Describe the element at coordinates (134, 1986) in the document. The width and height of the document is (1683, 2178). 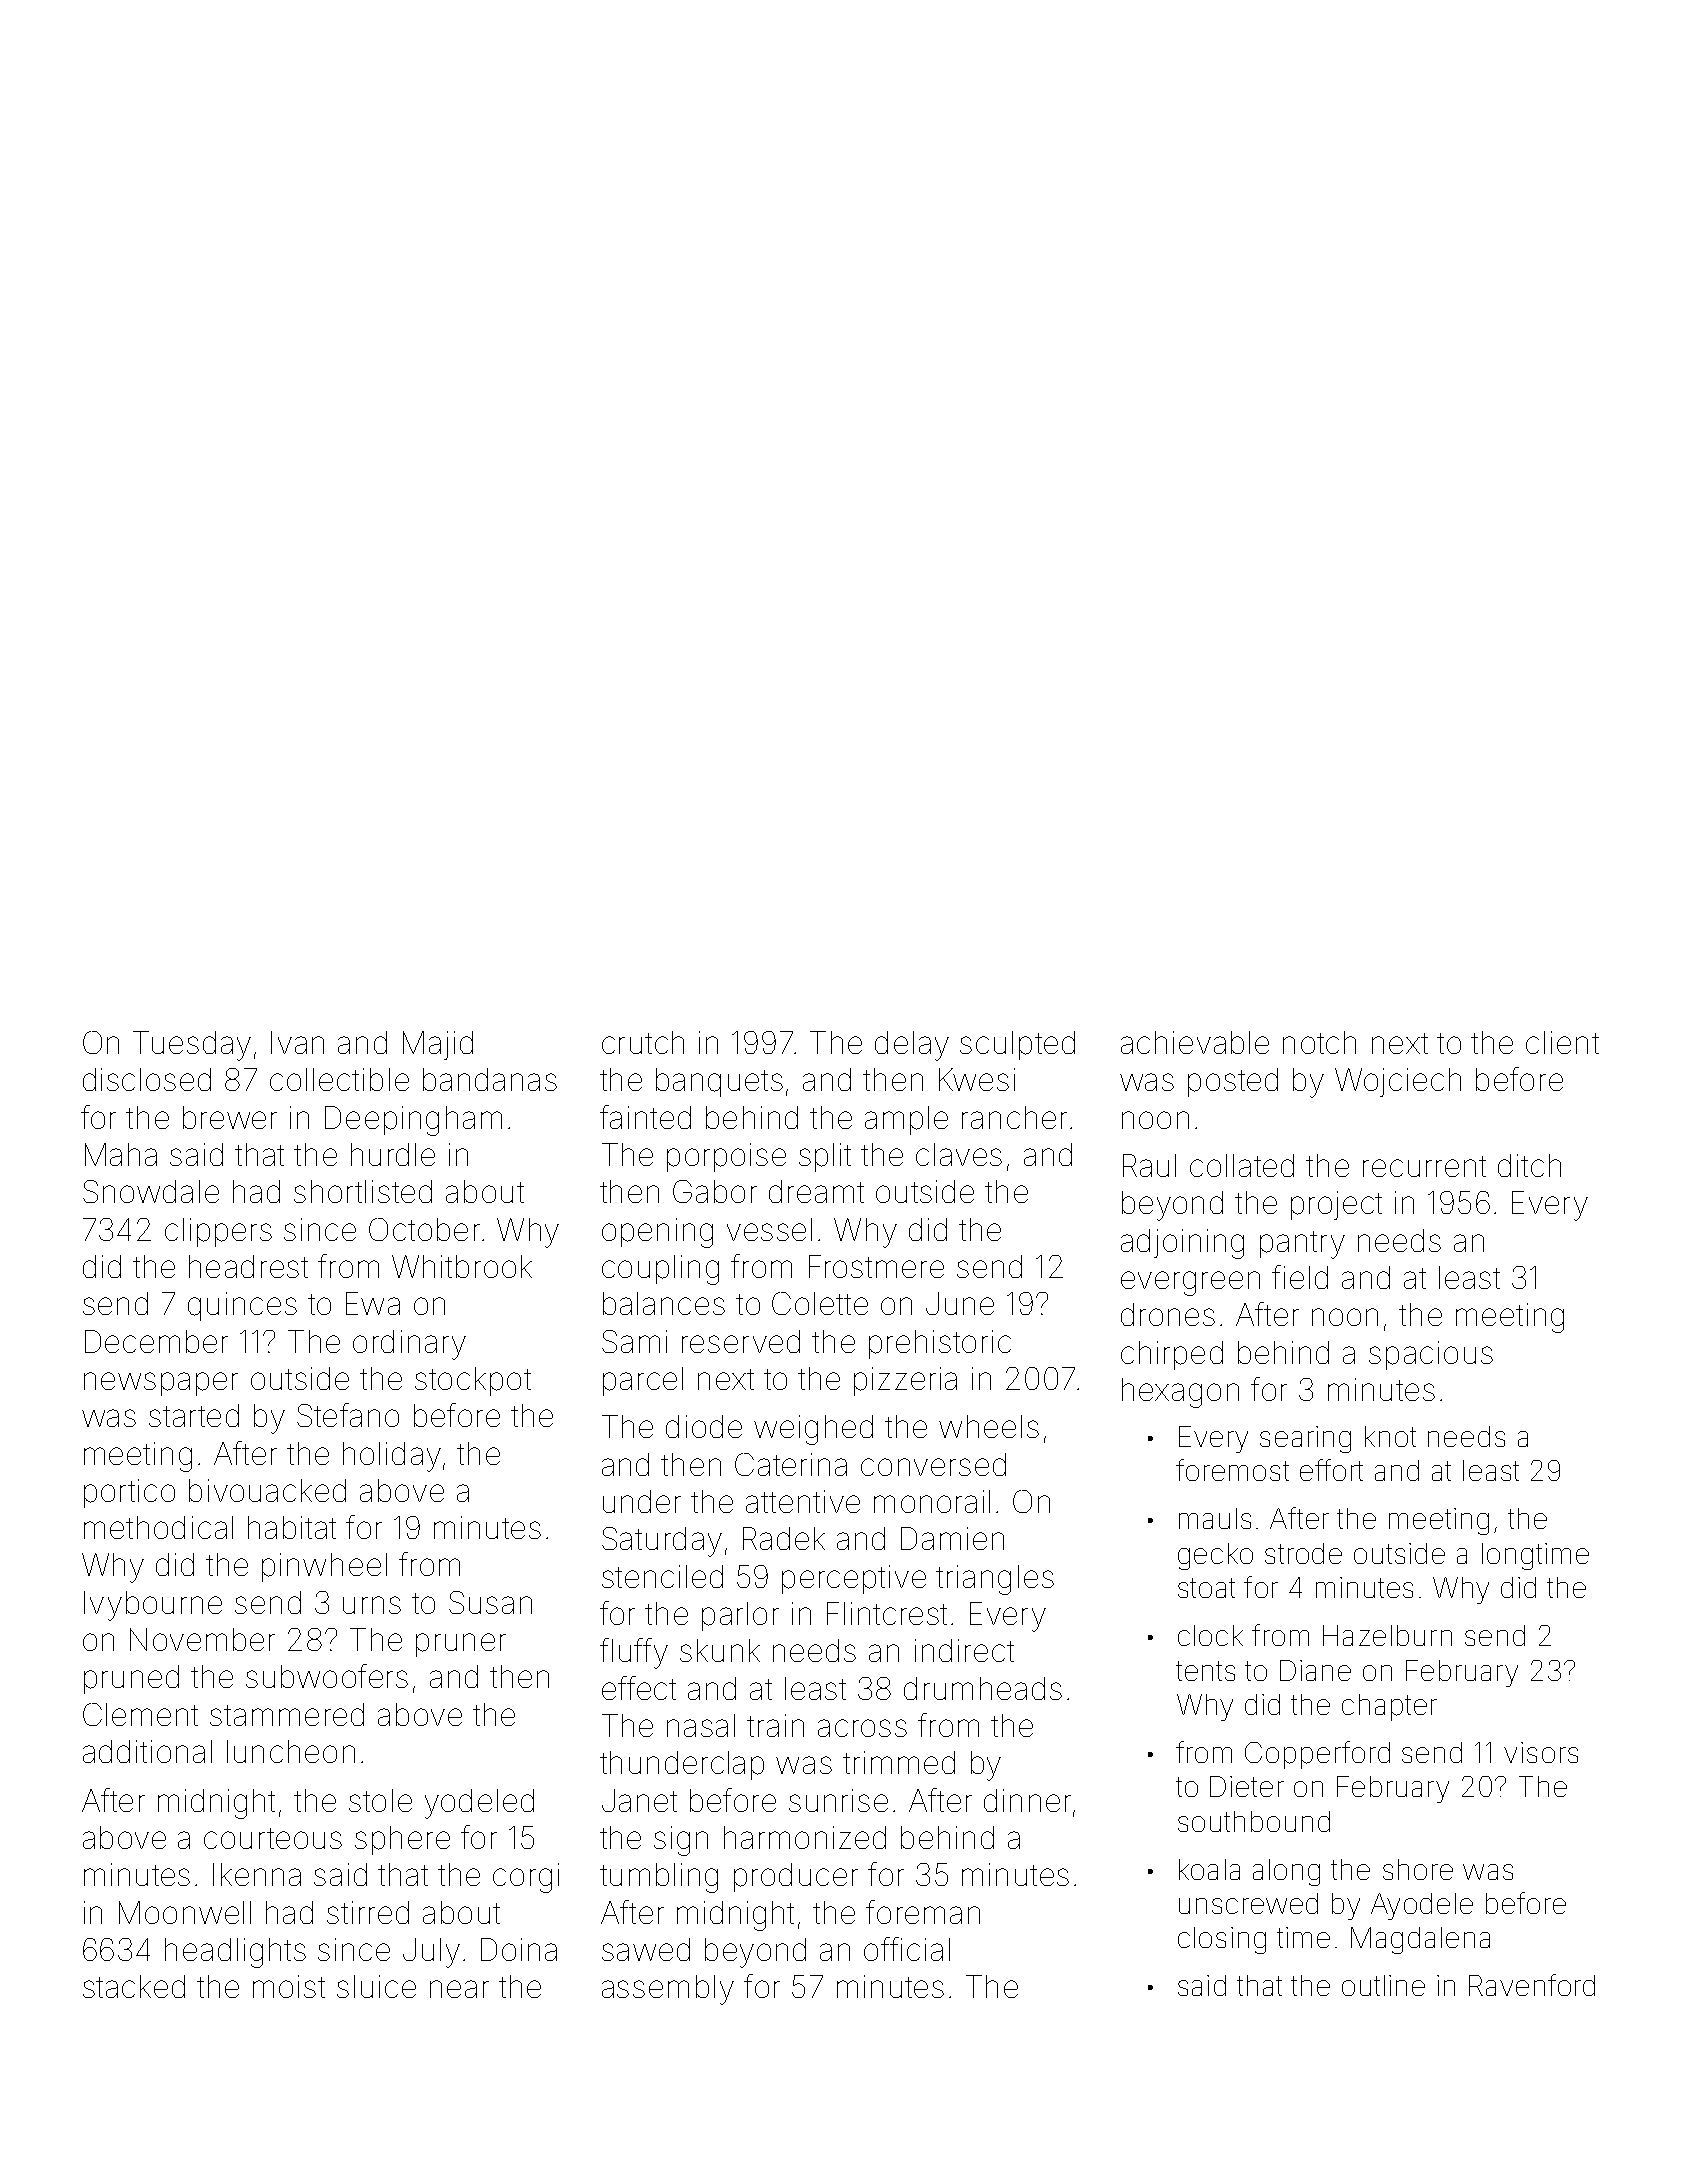
I see `stacked` at that location.
